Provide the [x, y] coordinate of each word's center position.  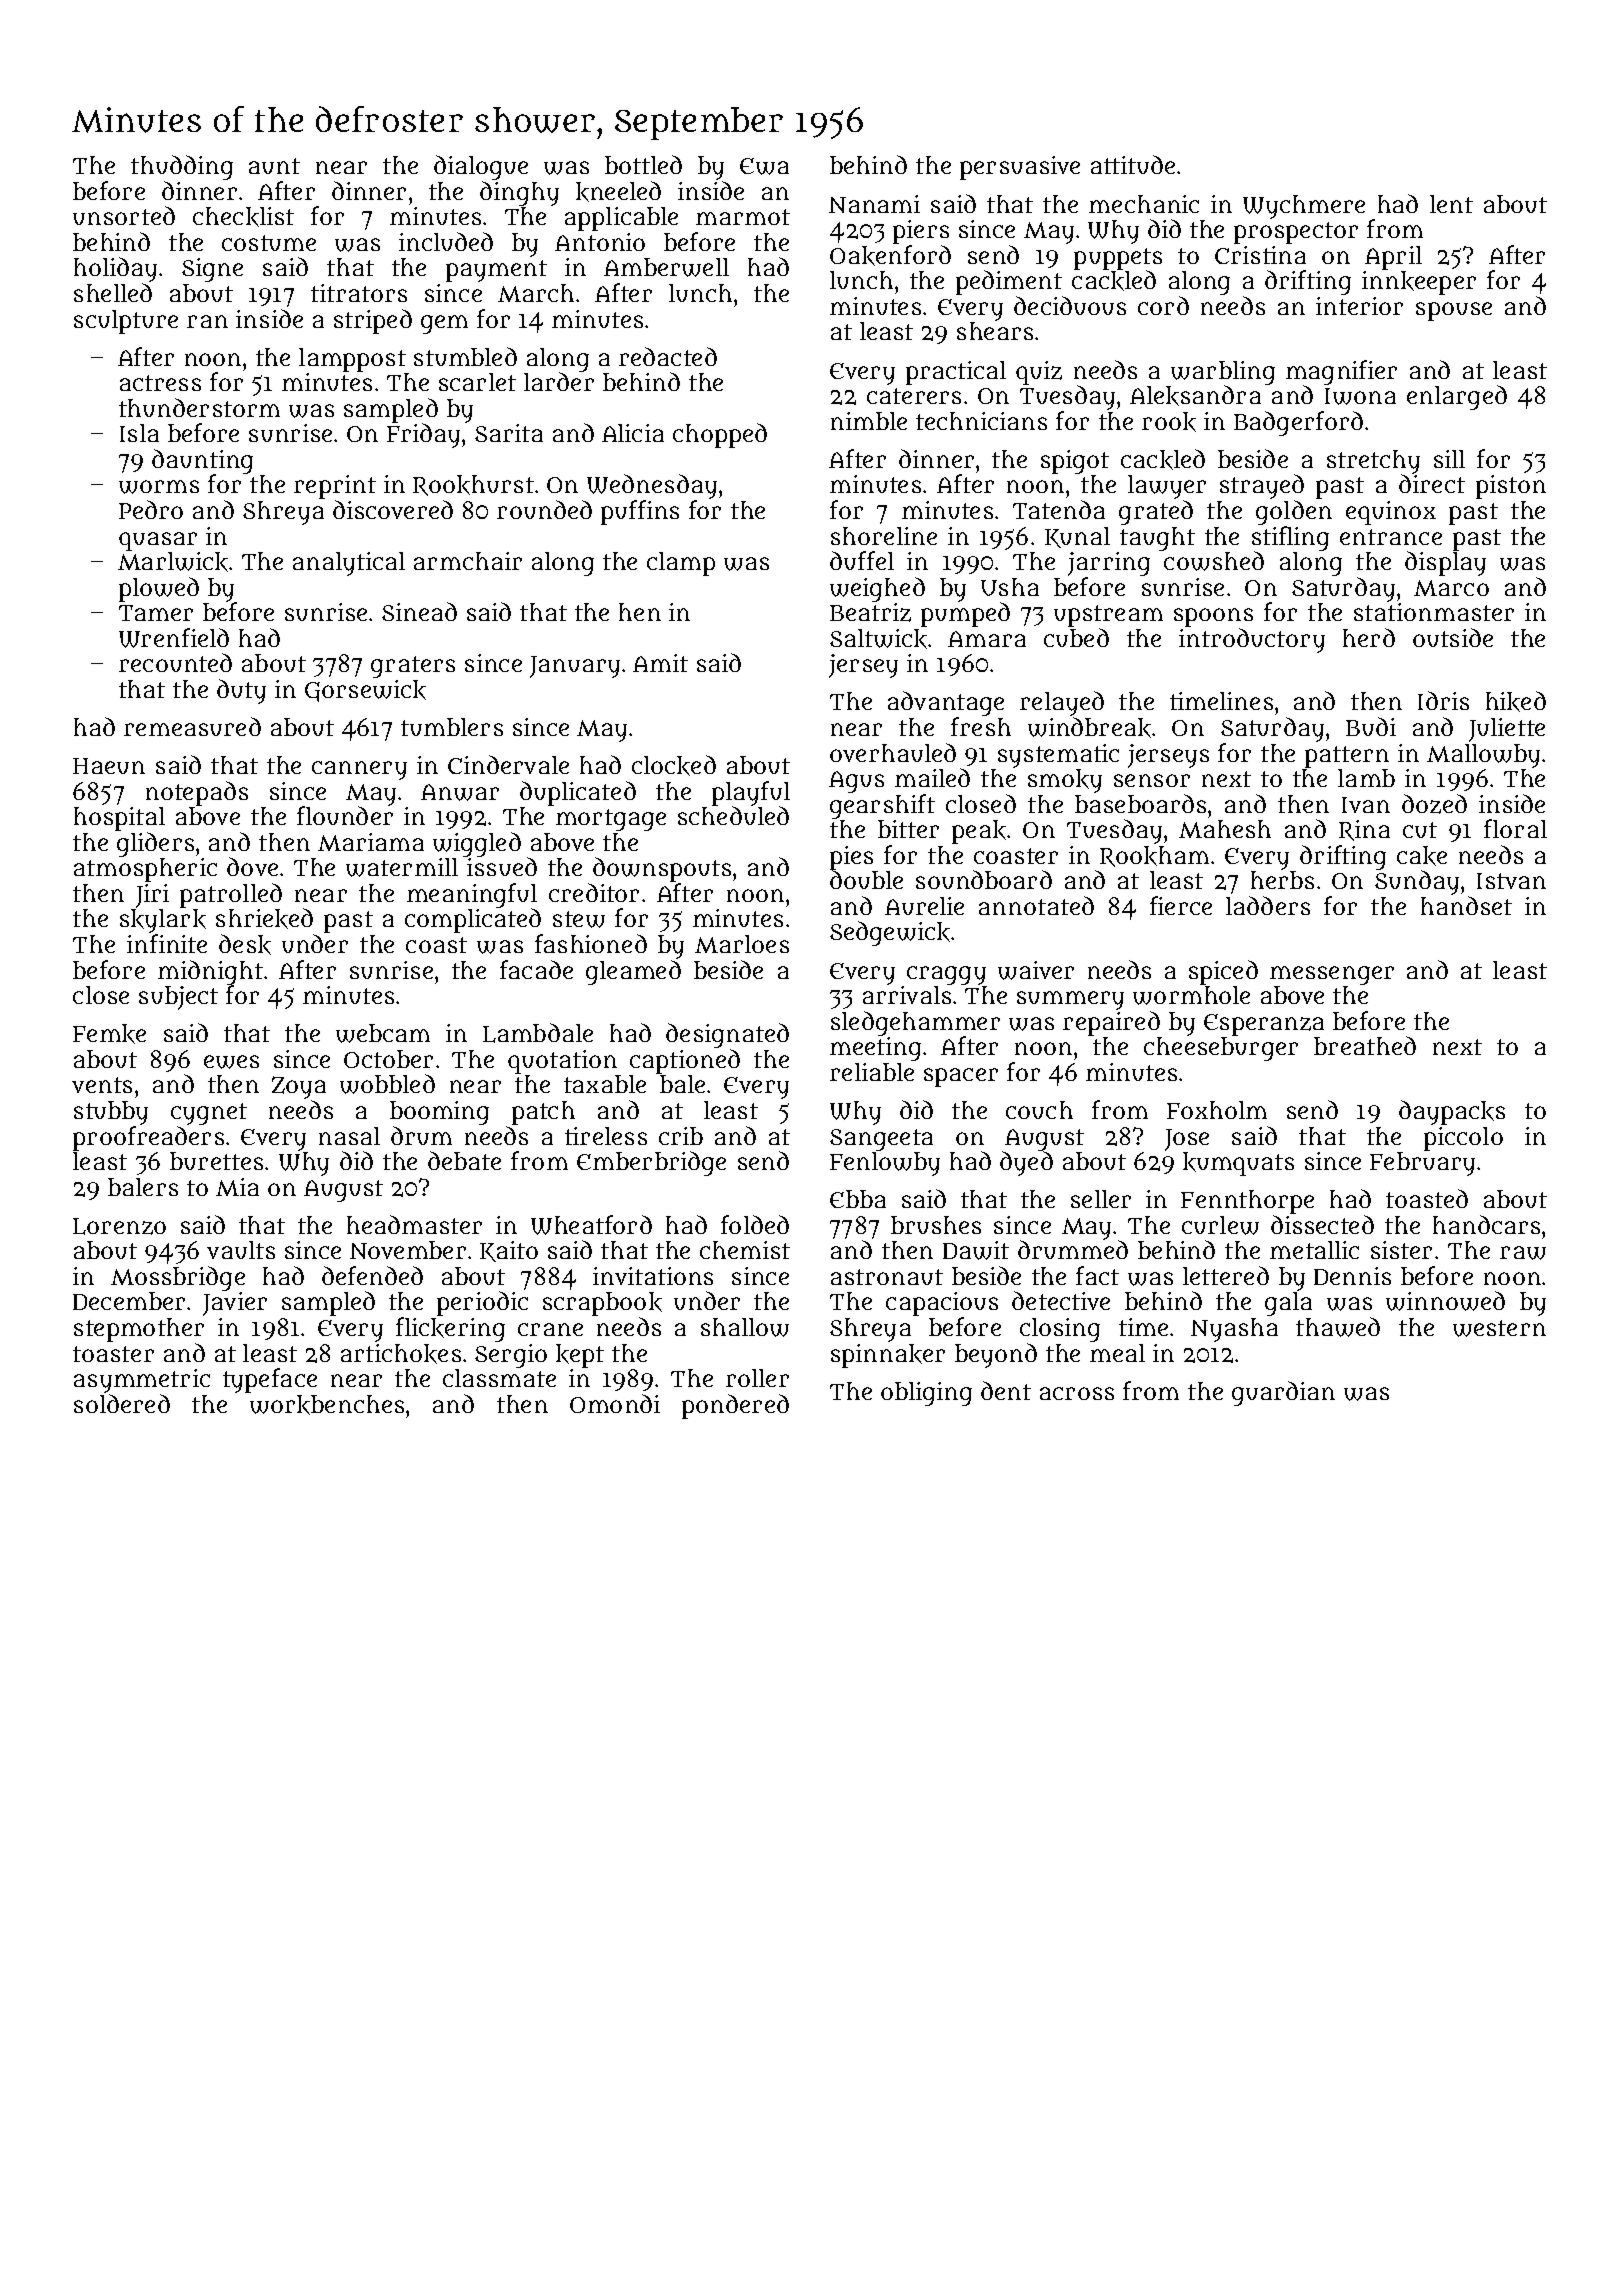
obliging [926, 1394]
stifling [1290, 539]
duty [241, 691]
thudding [182, 167]
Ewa [764, 166]
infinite [167, 943]
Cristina [1260, 255]
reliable [872, 1072]
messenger [1332, 975]
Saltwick [878, 639]
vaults [241, 1250]
